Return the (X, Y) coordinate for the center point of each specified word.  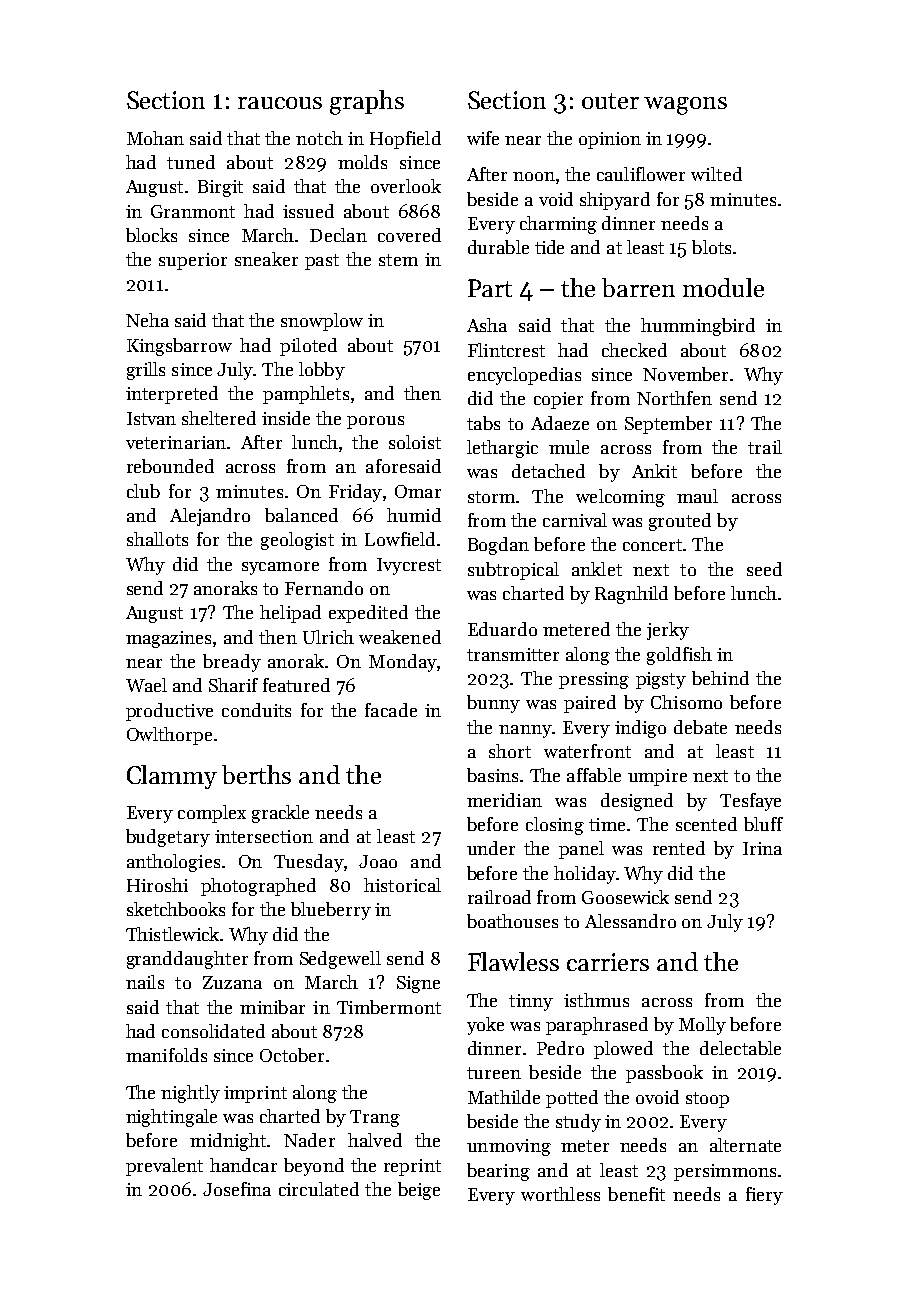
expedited (368, 614)
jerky (668, 631)
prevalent (164, 1167)
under (491, 848)
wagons (685, 106)
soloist (415, 442)
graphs (367, 102)
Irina (762, 848)
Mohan (155, 138)
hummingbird (698, 327)
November (685, 374)
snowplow (322, 322)
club (143, 491)
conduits (256, 710)
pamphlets (306, 395)
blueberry (331, 911)
